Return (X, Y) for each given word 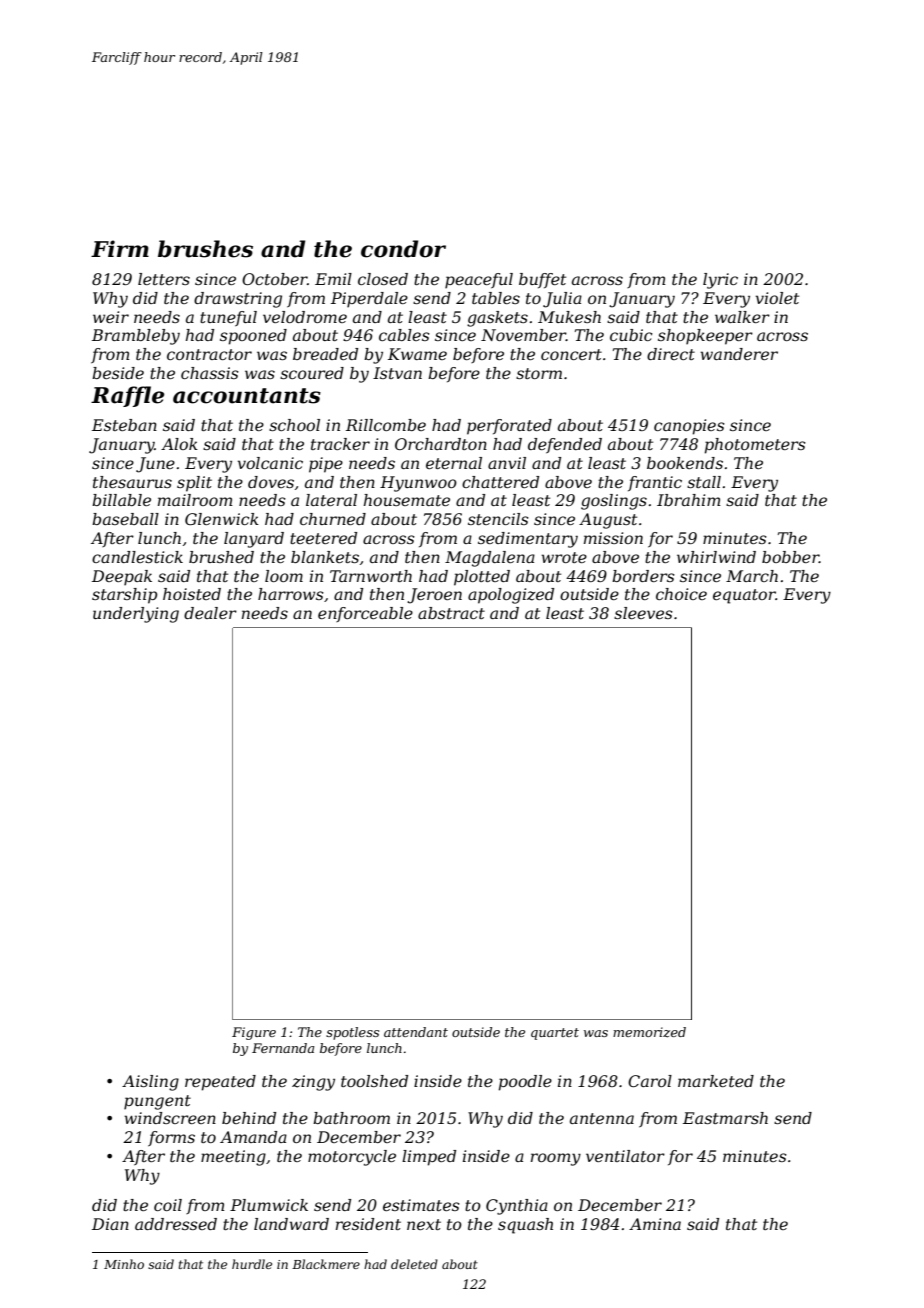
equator (744, 596)
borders (643, 576)
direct (671, 354)
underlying (136, 615)
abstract (451, 613)
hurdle (252, 1264)
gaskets (497, 319)
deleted (414, 1264)
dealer (210, 613)
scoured (312, 373)
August (608, 521)
